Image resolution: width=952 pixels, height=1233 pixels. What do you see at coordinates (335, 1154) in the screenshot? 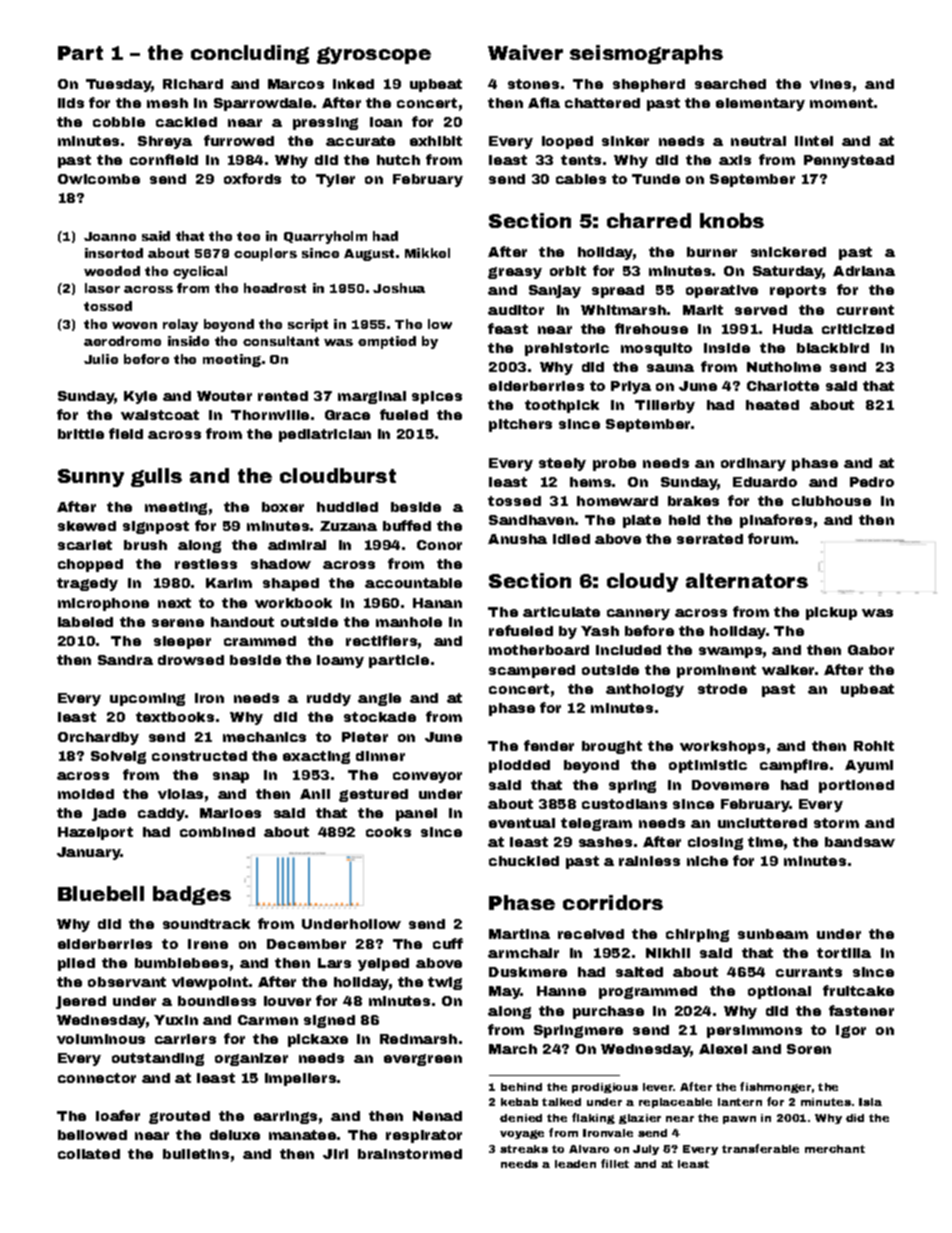
I see `Jiri` at bounding box center [335, 1154].
